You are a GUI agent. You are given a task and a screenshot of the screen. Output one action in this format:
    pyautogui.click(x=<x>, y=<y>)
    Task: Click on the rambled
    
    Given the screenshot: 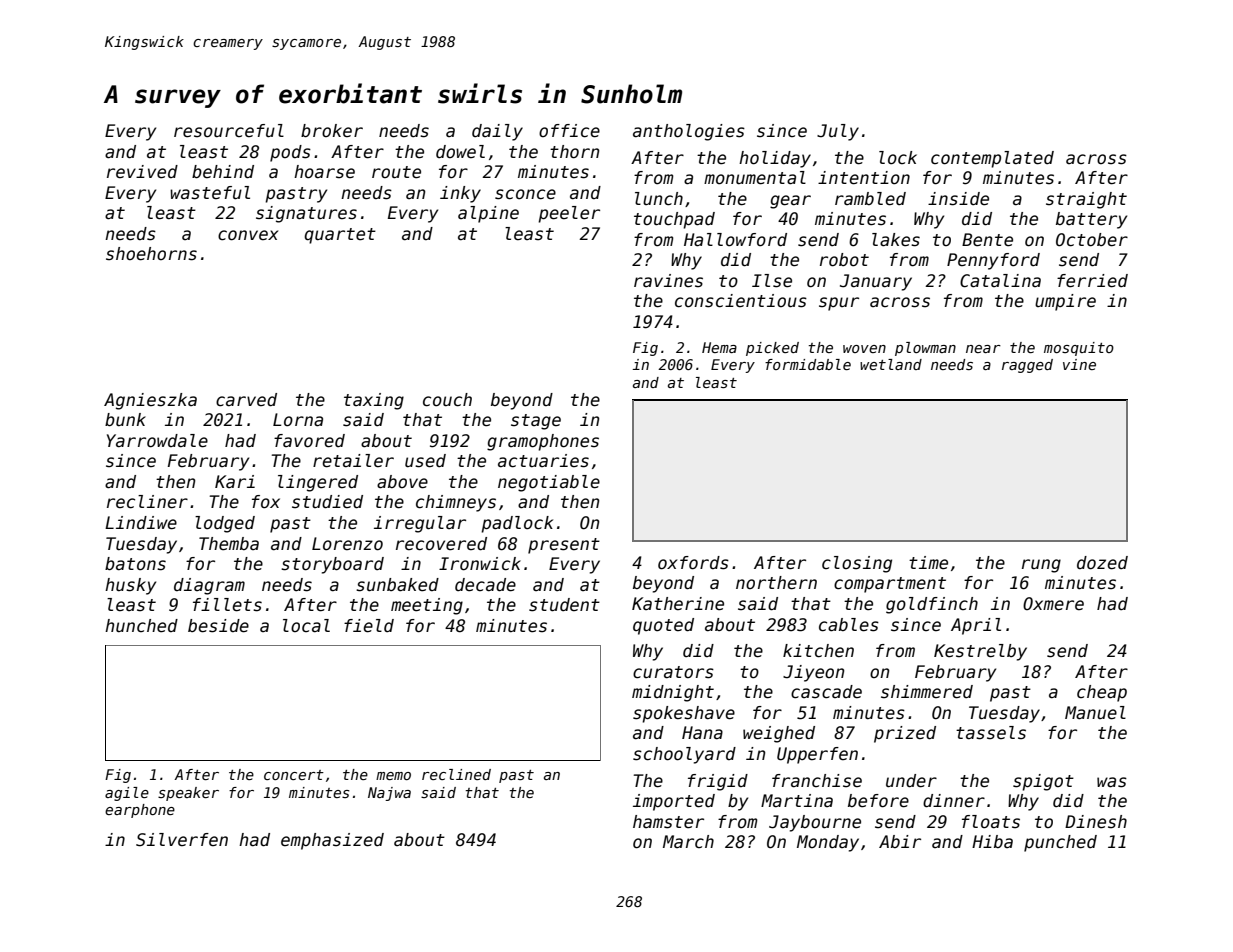 What is the action you would take?
    pyautogui.click(x=870, y=199)
